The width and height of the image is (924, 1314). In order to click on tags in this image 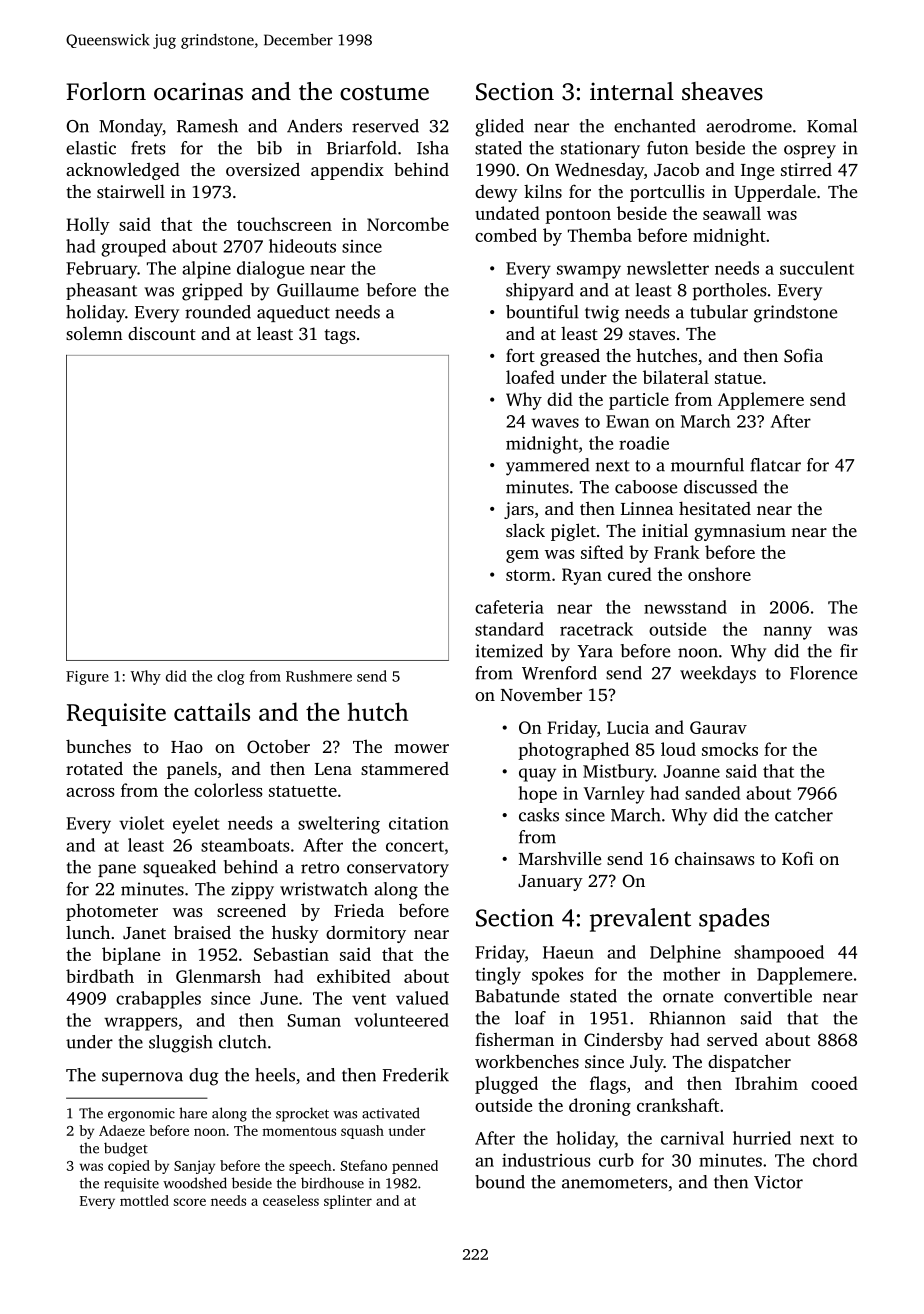, I will do `click(340, 336)`.
